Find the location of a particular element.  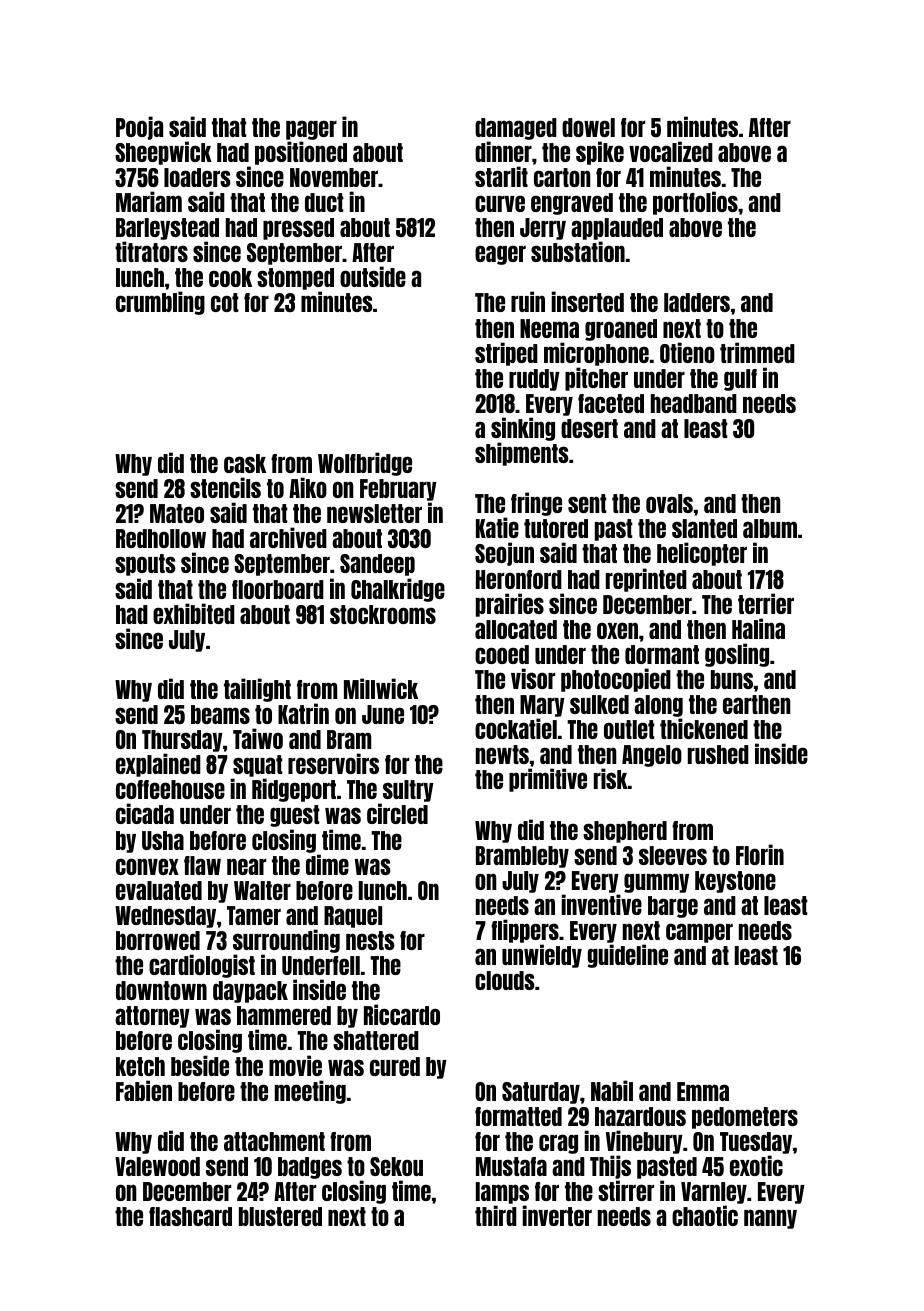

outside is located at coordinates (373, 276).
